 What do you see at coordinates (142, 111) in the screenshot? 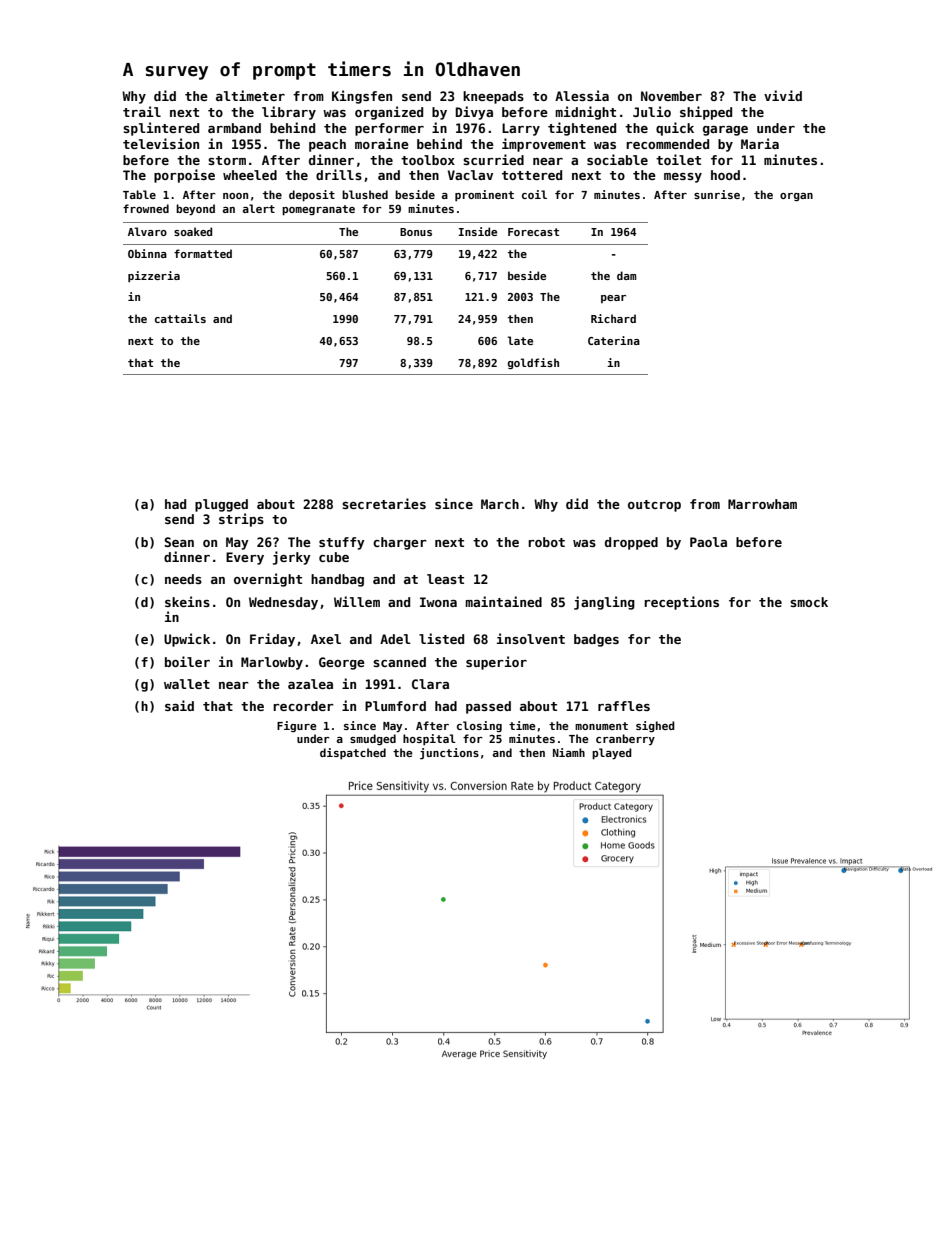
I see `trail` at bounding box center [142, 111].
